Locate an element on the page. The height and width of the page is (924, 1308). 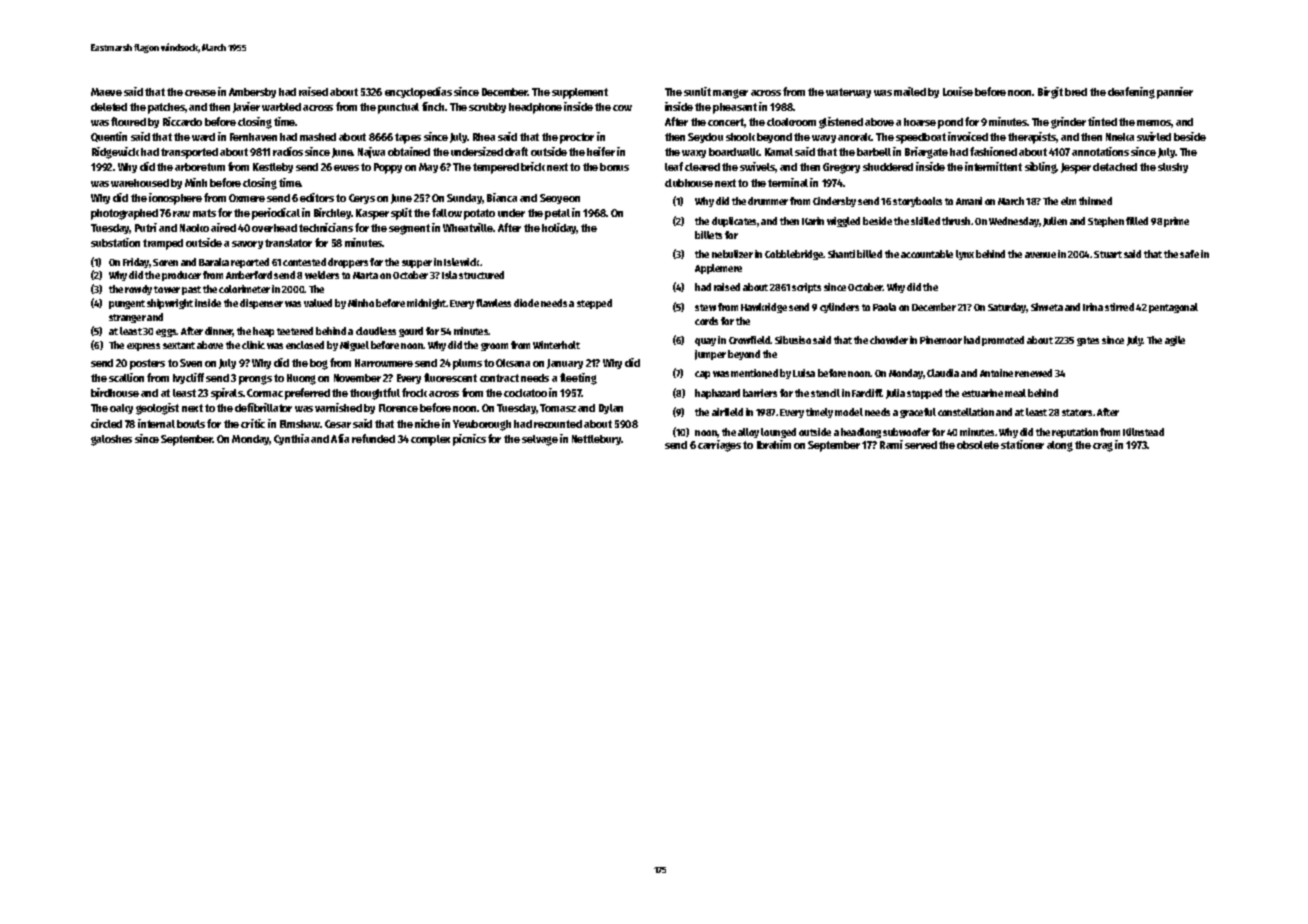
Ibrahim is located at coordinates (774, 444).
